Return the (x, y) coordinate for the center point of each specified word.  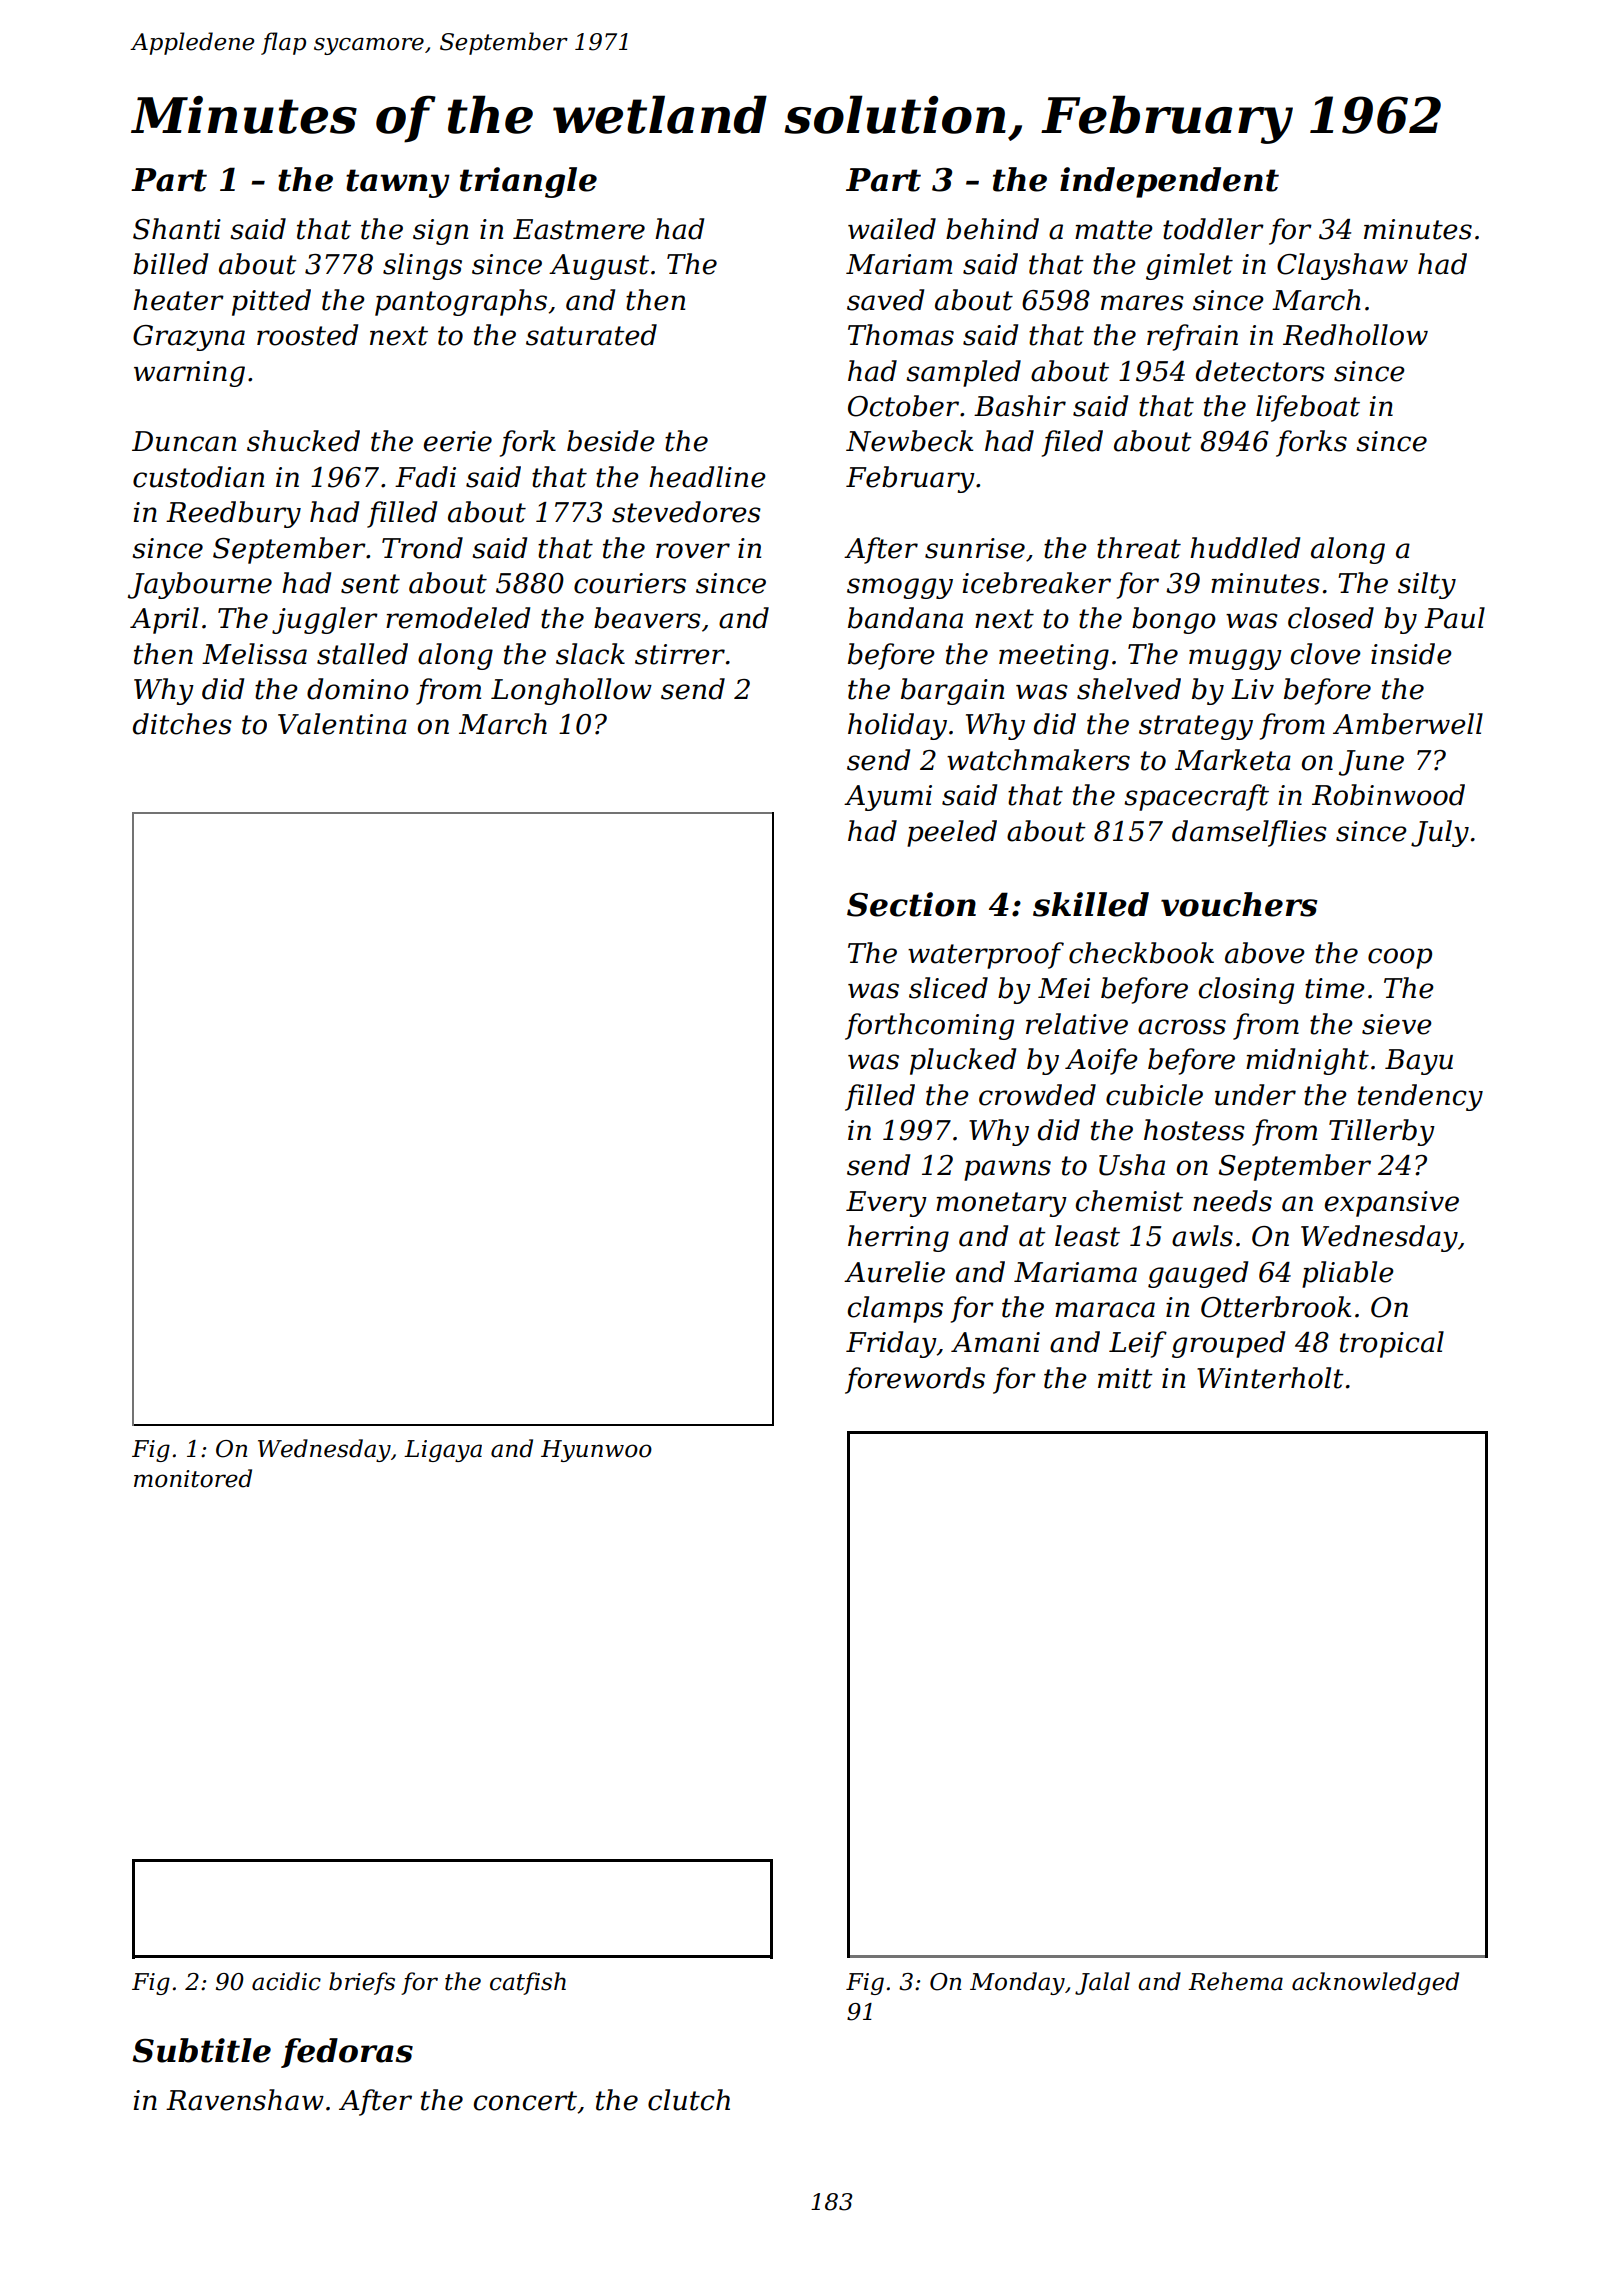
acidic (286, 1981)
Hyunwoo (596, 1451)
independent (1169, 182)
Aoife (1101, 1061)
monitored (193, 1478)
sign (440, 232)
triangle (528, 182)
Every (886, 1204)
